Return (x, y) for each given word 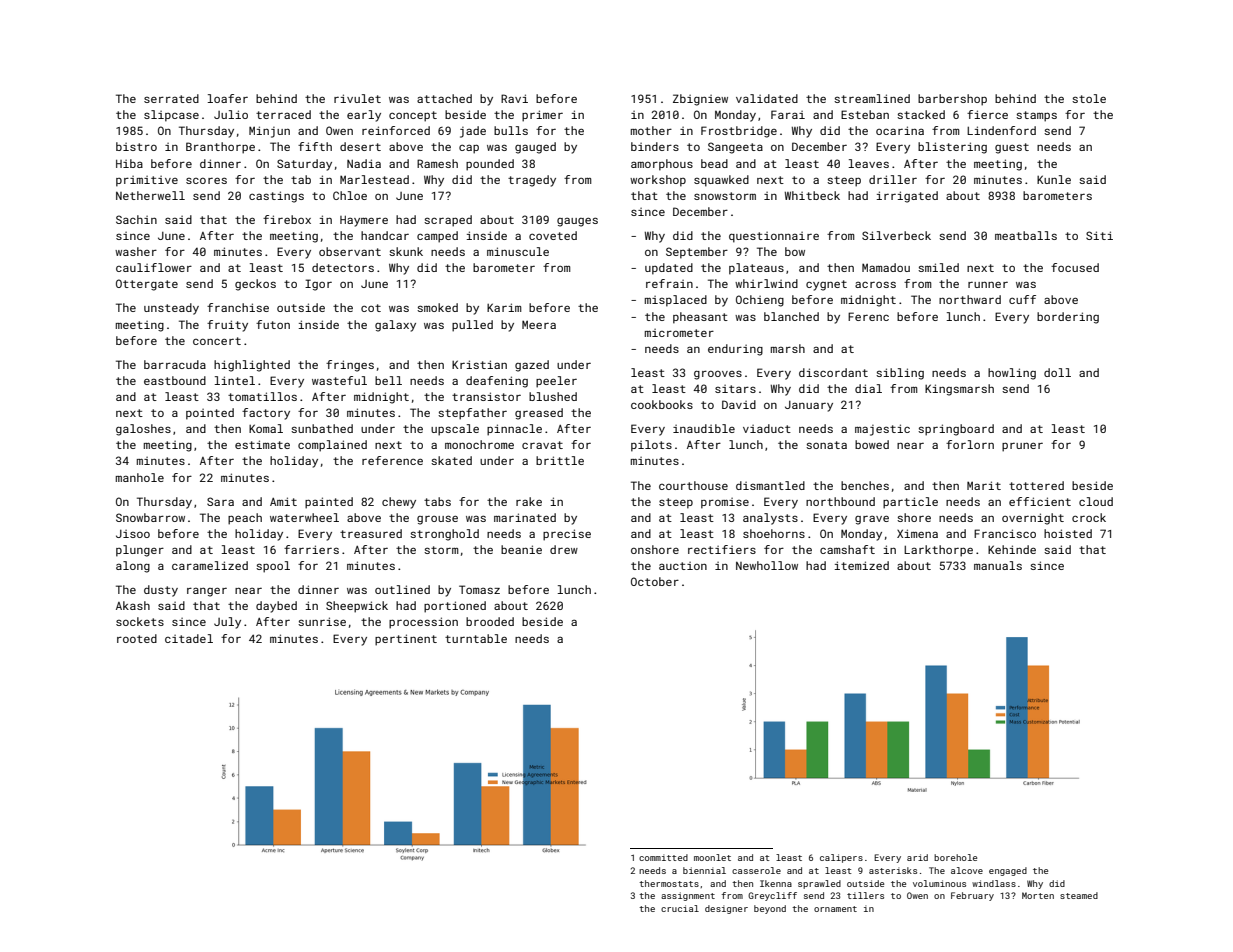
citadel (189, 638)
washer (136, 251)
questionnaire (774, 237)
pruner (1022, 447)
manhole (140, 477)
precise (567, 535)
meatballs (1026, 235)
